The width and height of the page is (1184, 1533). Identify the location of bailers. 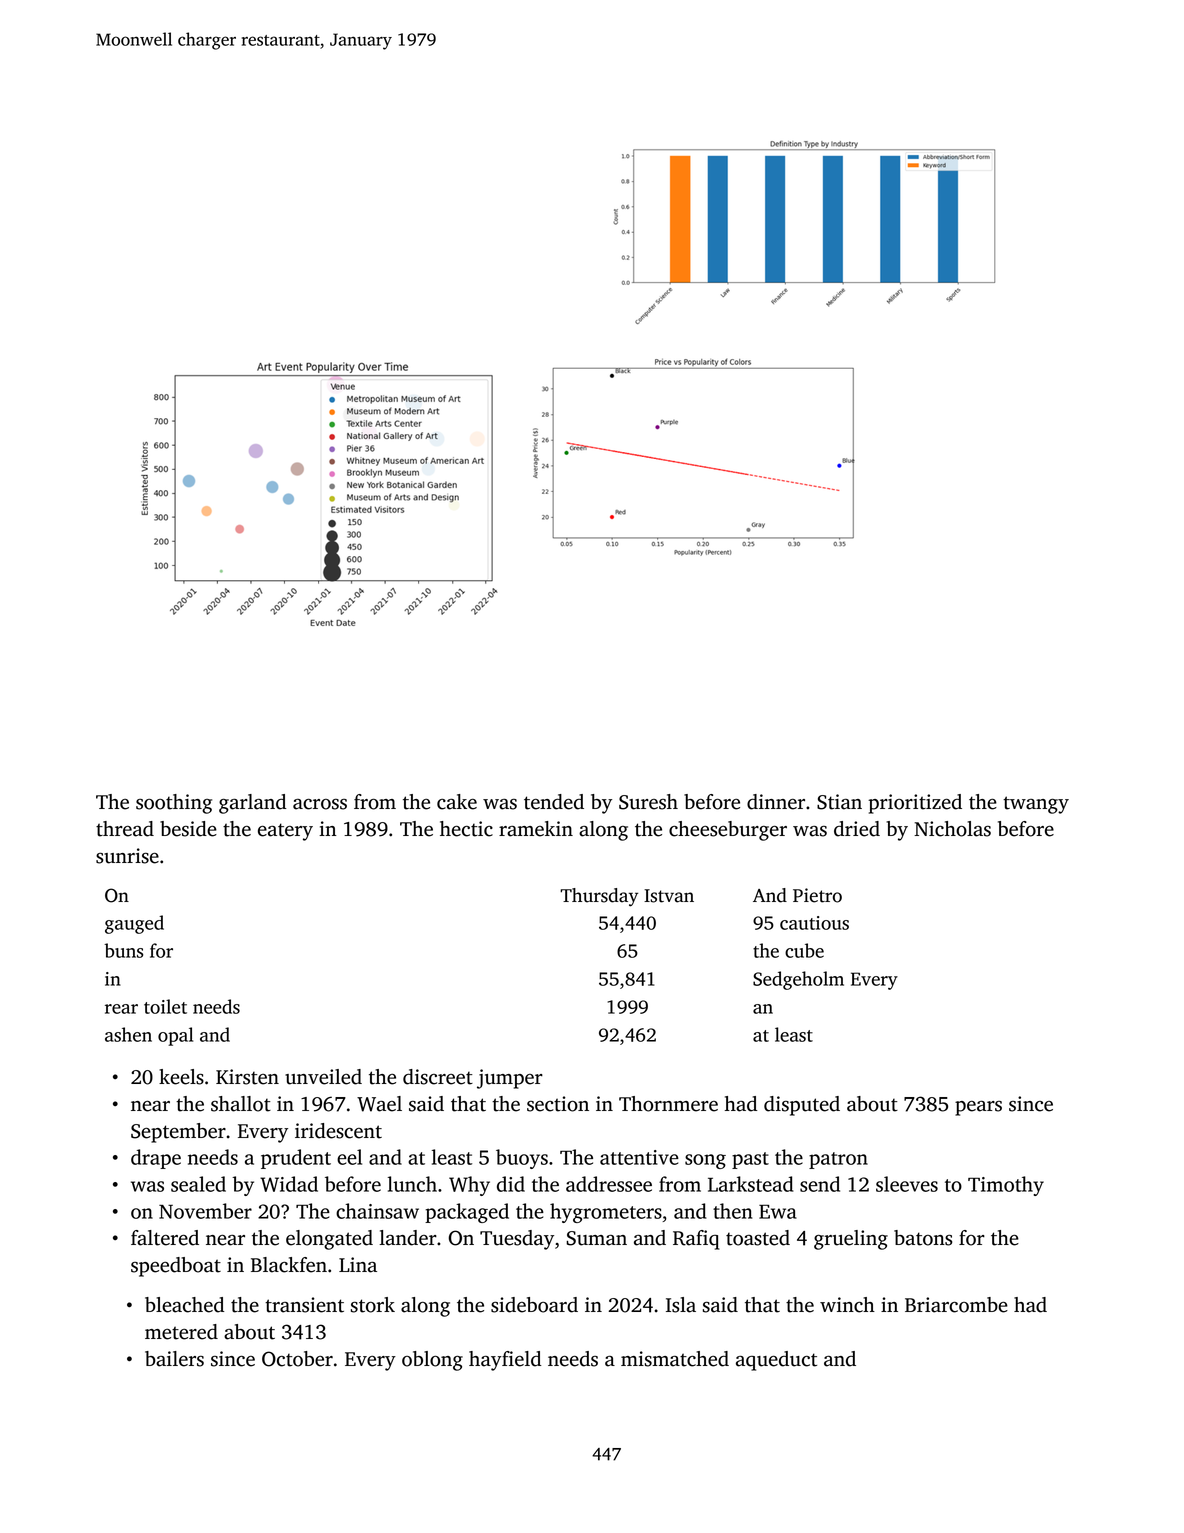
(174, 1359).
